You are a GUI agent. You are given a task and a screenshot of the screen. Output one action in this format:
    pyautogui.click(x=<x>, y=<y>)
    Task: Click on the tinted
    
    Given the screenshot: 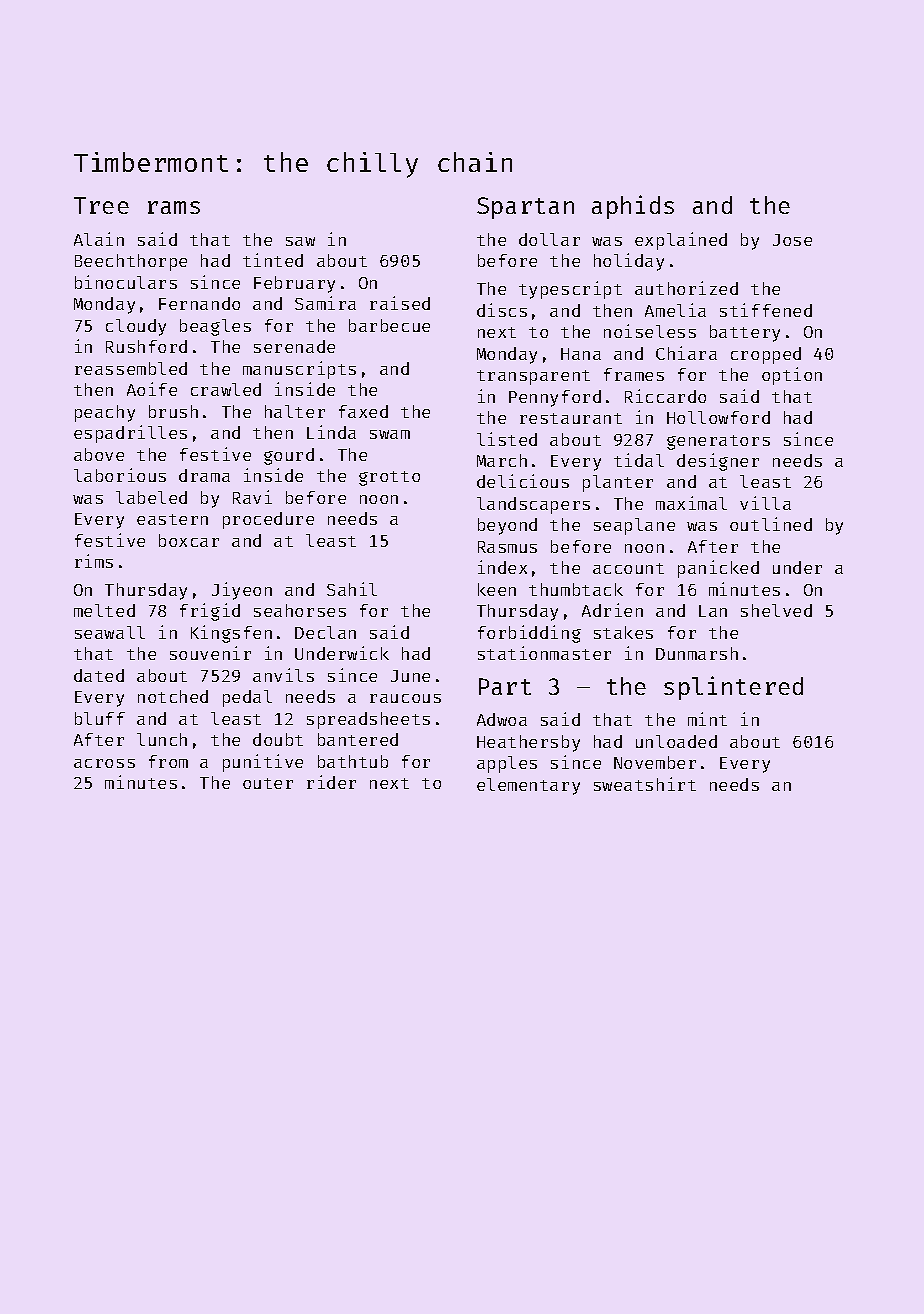 What is the action you would take?
    pyautogui.click(x=273, y=260)
